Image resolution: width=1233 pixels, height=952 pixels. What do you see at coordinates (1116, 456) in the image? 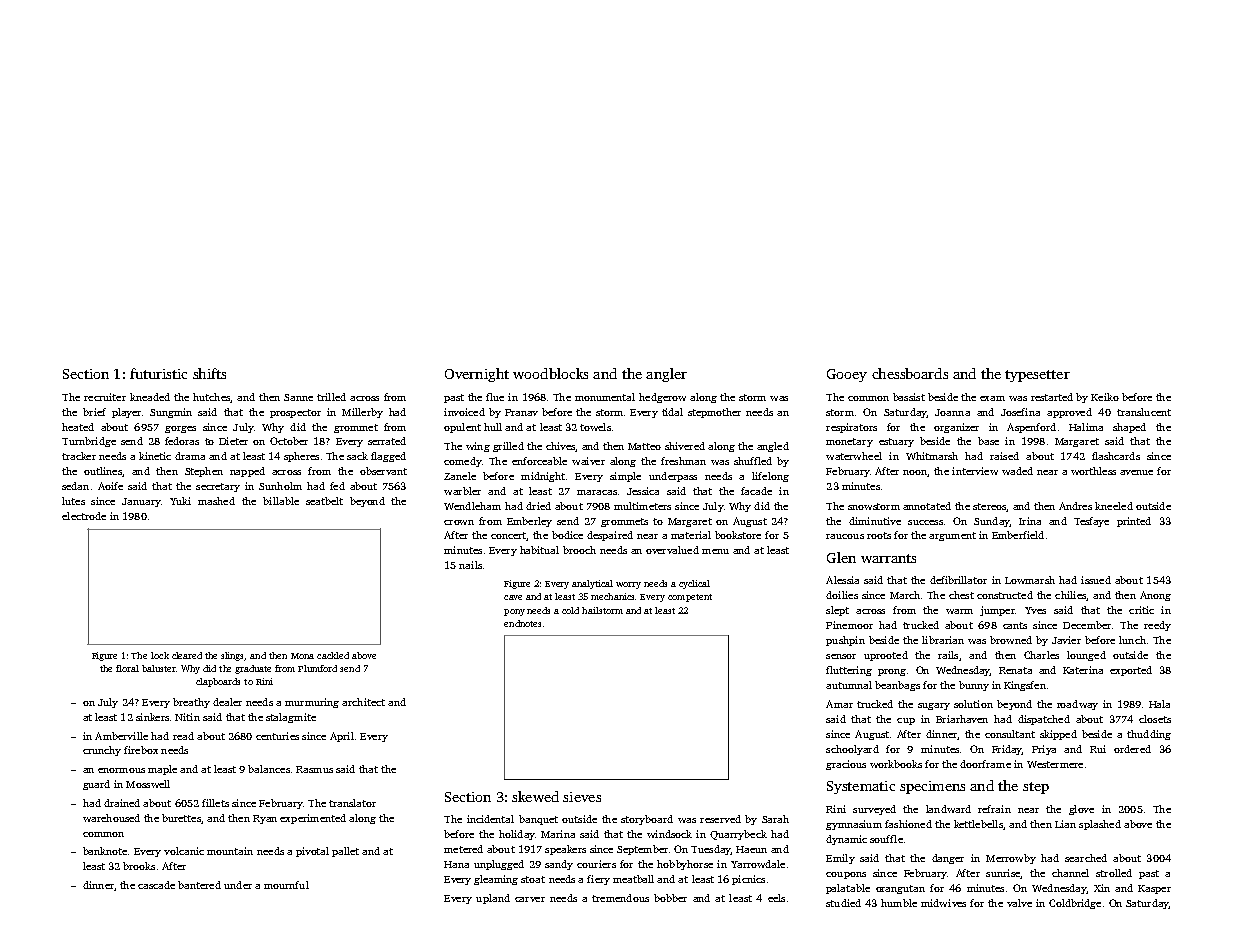
I see `flashcards` at bounding box center [1116, 456].
